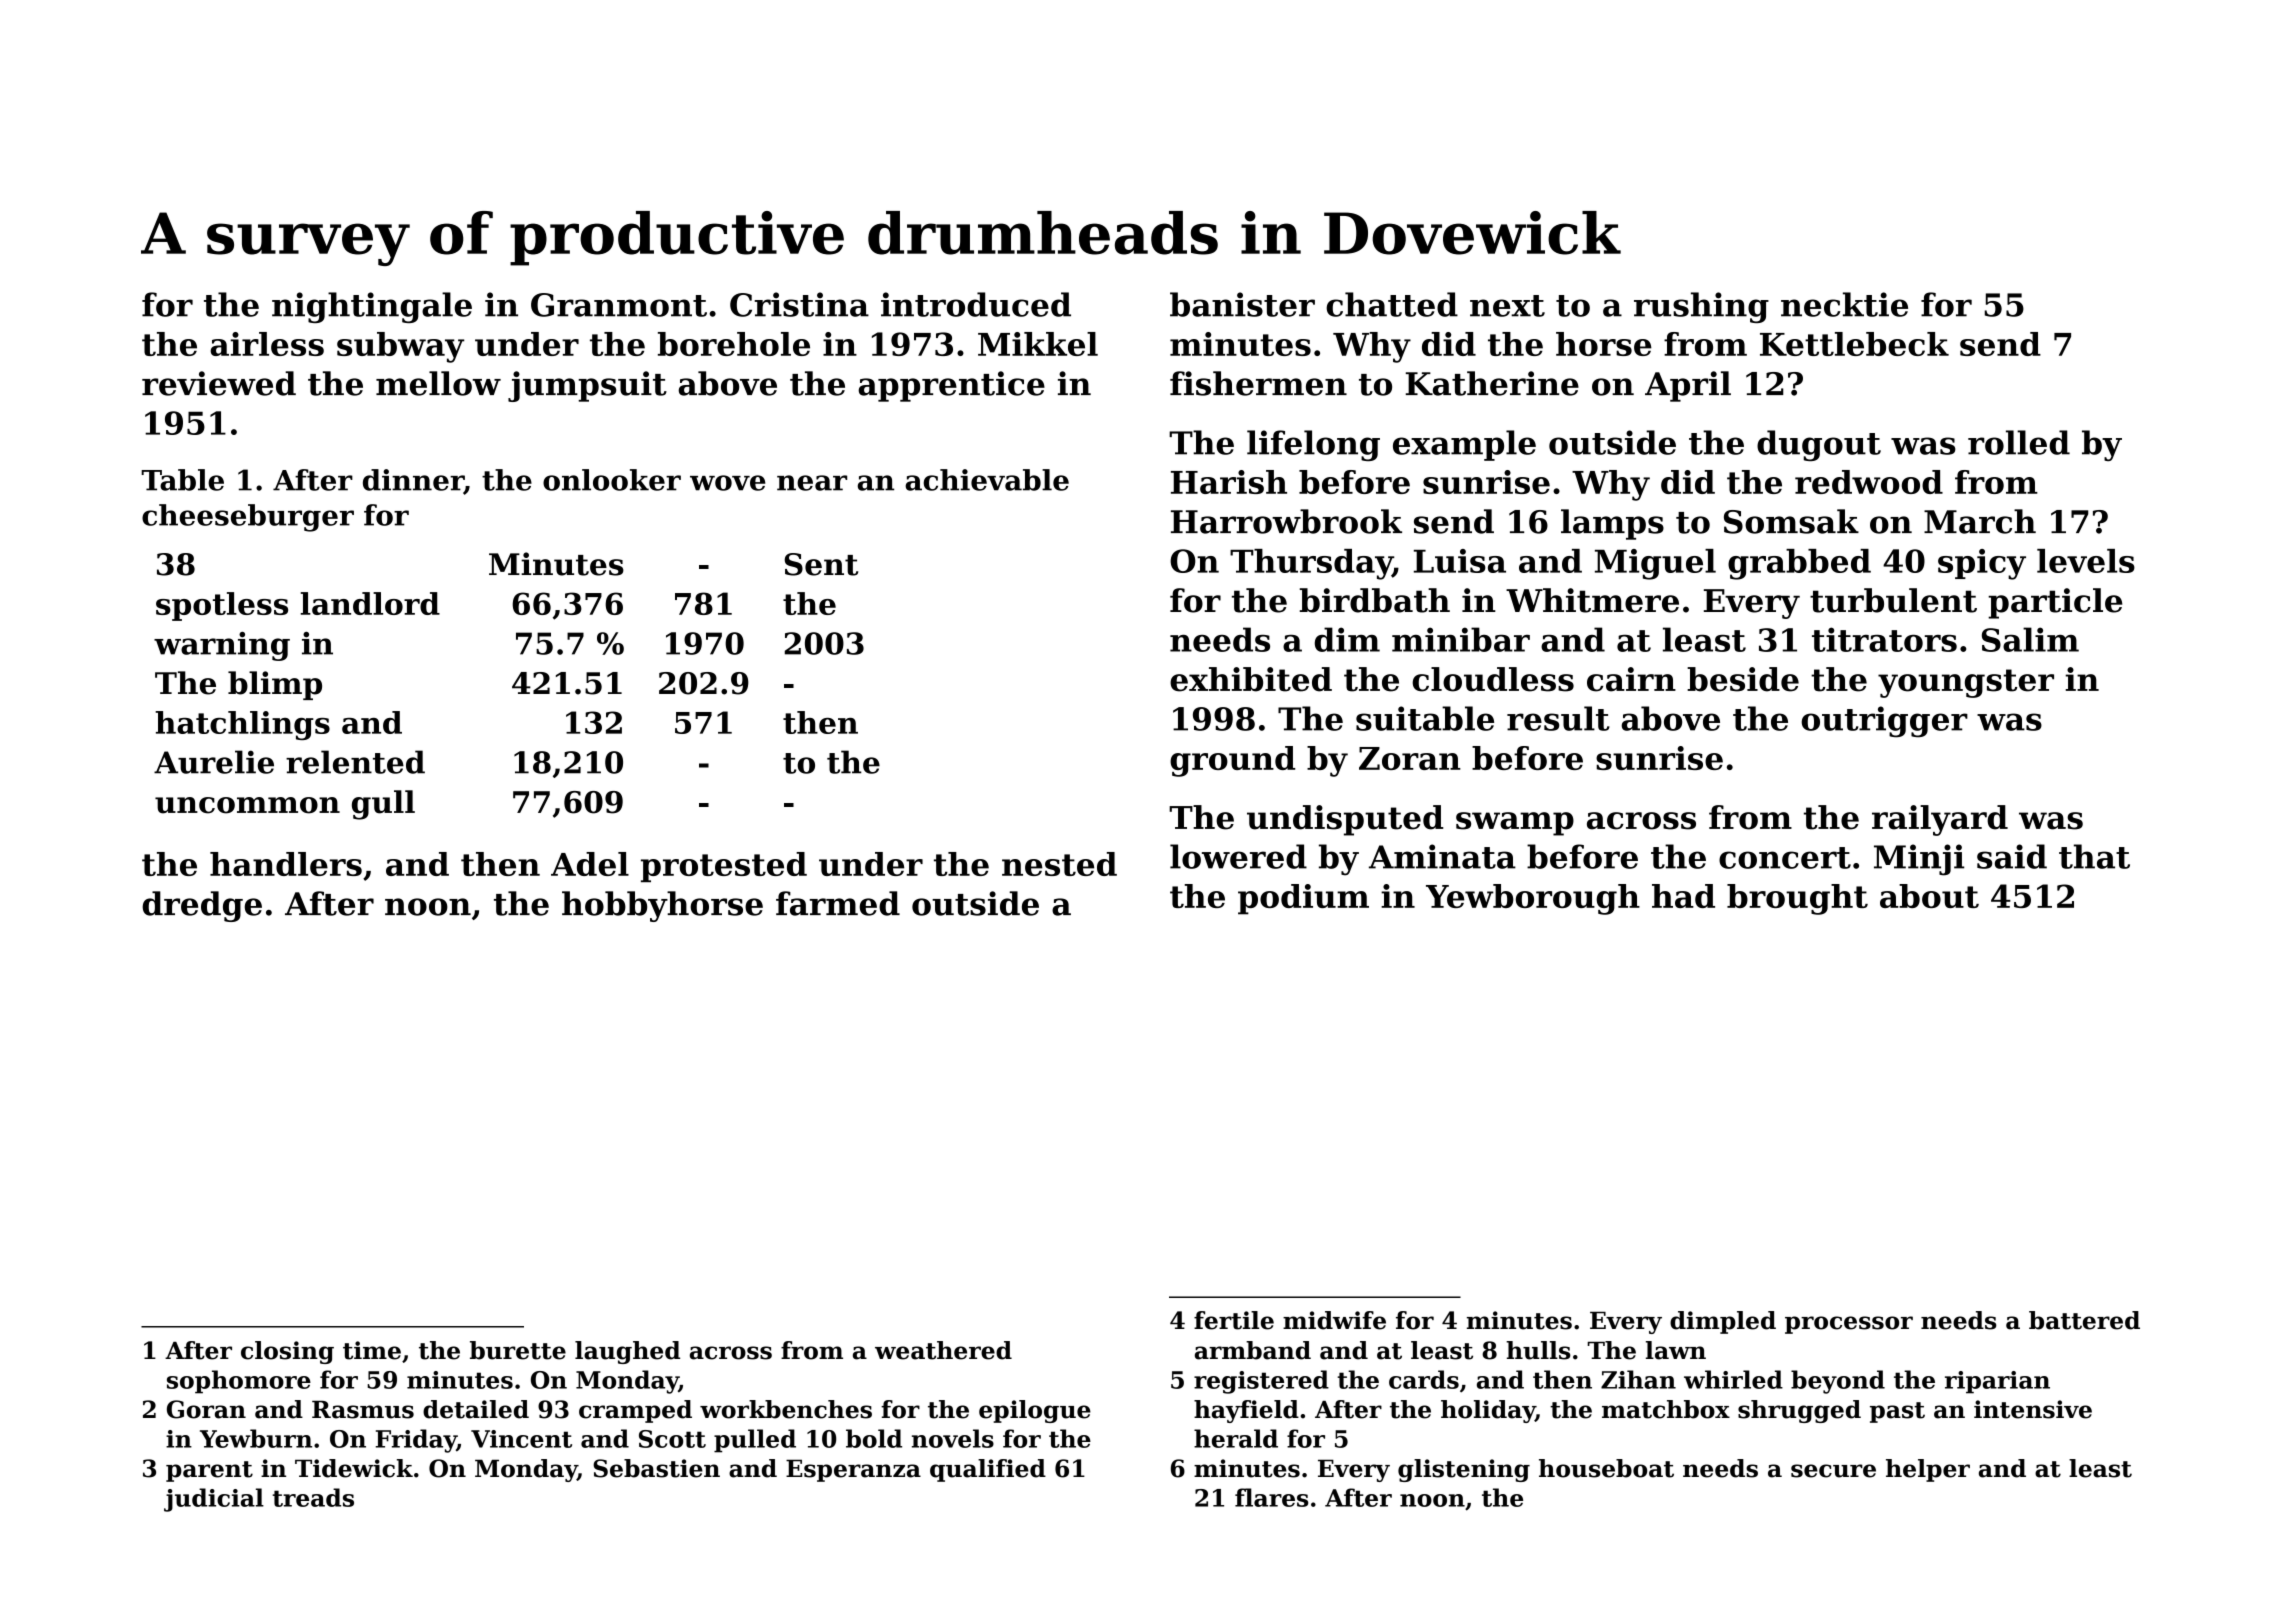 This image has height=1620, width=2292. I want to click on chatted, so click(1392, 304).
